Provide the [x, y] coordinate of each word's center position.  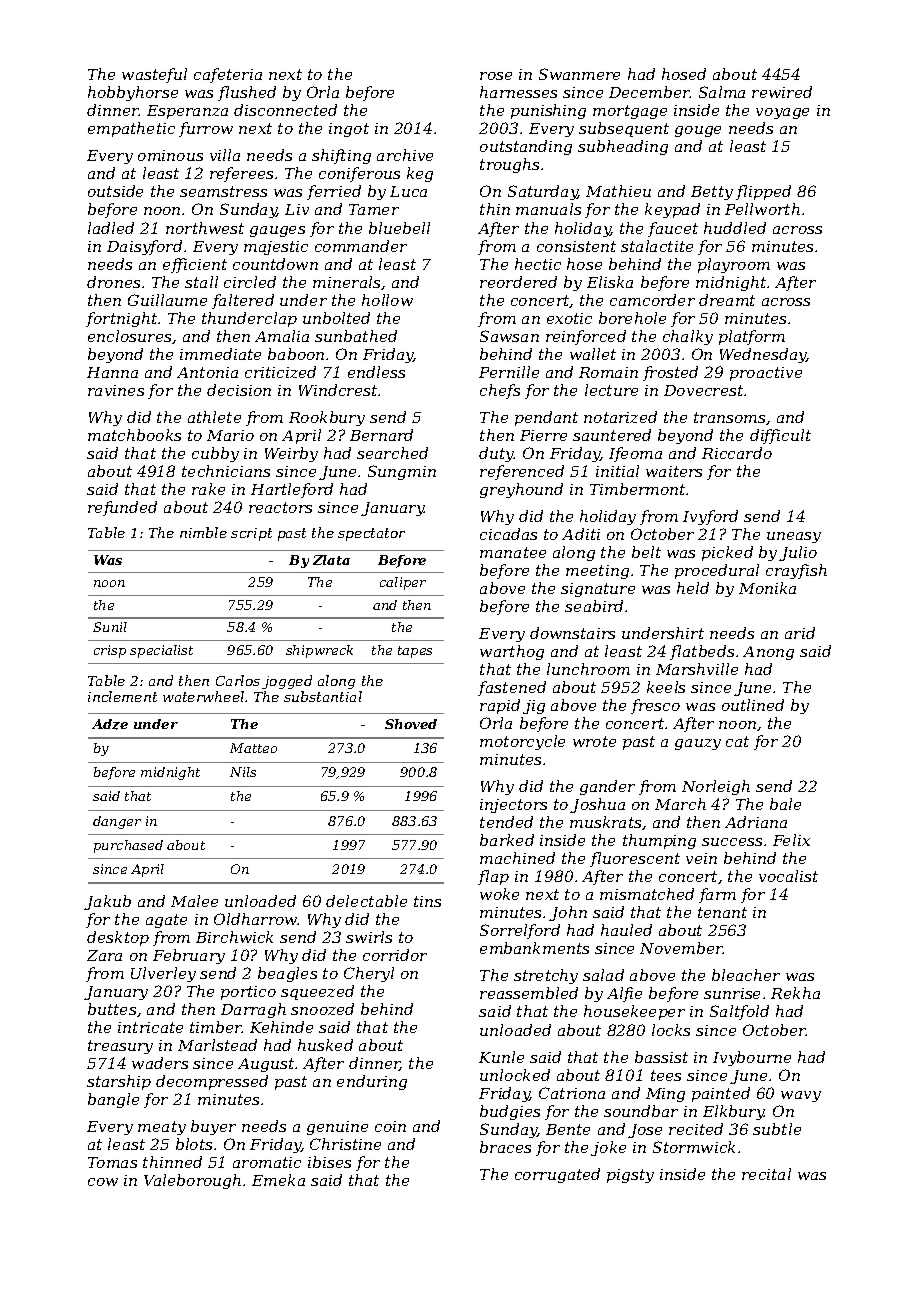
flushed [247, 93]
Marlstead [217, 1045]
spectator [371, 534]
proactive [766, 374]
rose [496, 76]
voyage [782, 113]
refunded [122, 508]
